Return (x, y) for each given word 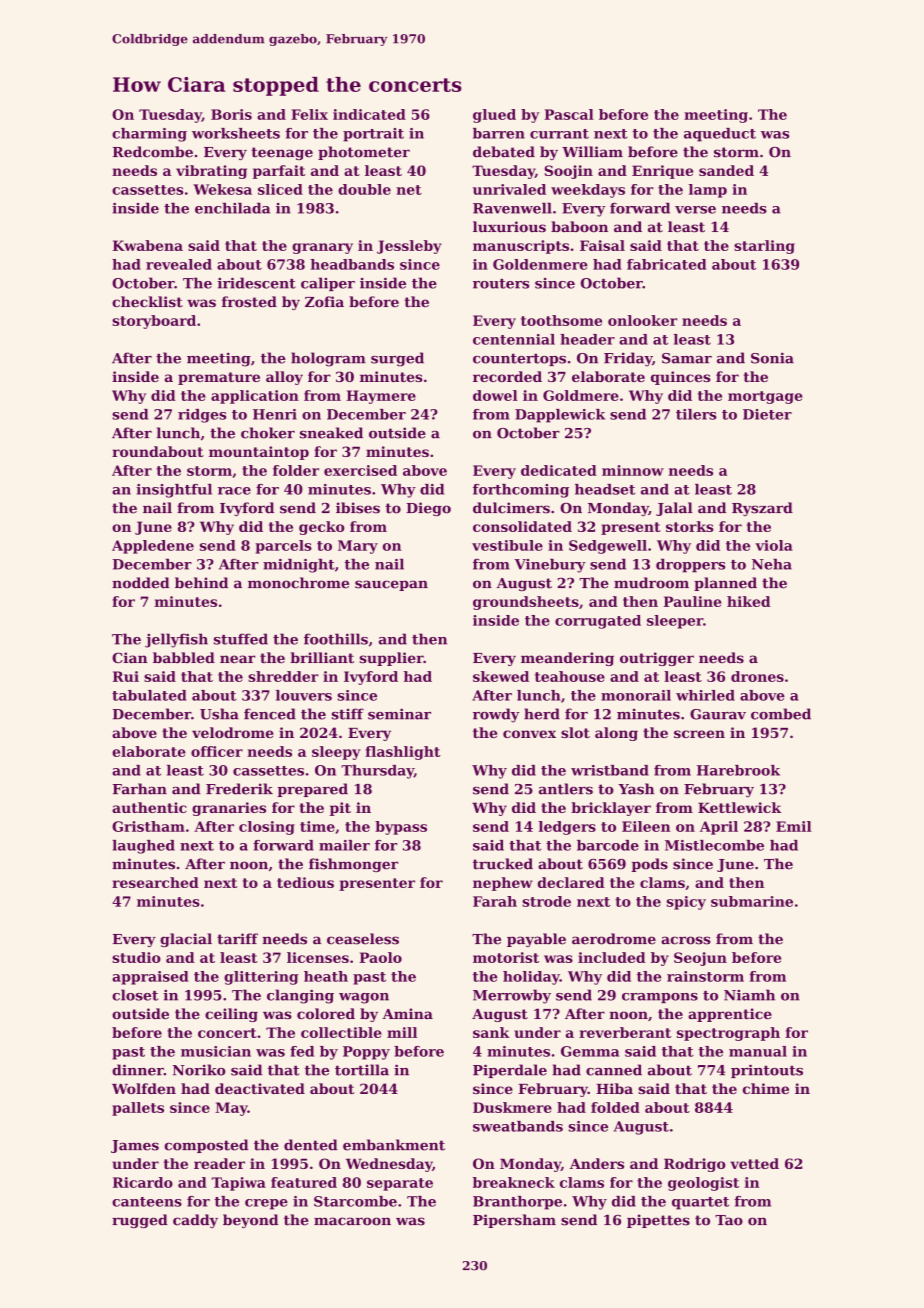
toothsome (561, 320)
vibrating (211, 172)
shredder (283, 676)
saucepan (391, 585)
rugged (140, 1221)
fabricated (666, 264)
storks (690, 526)
